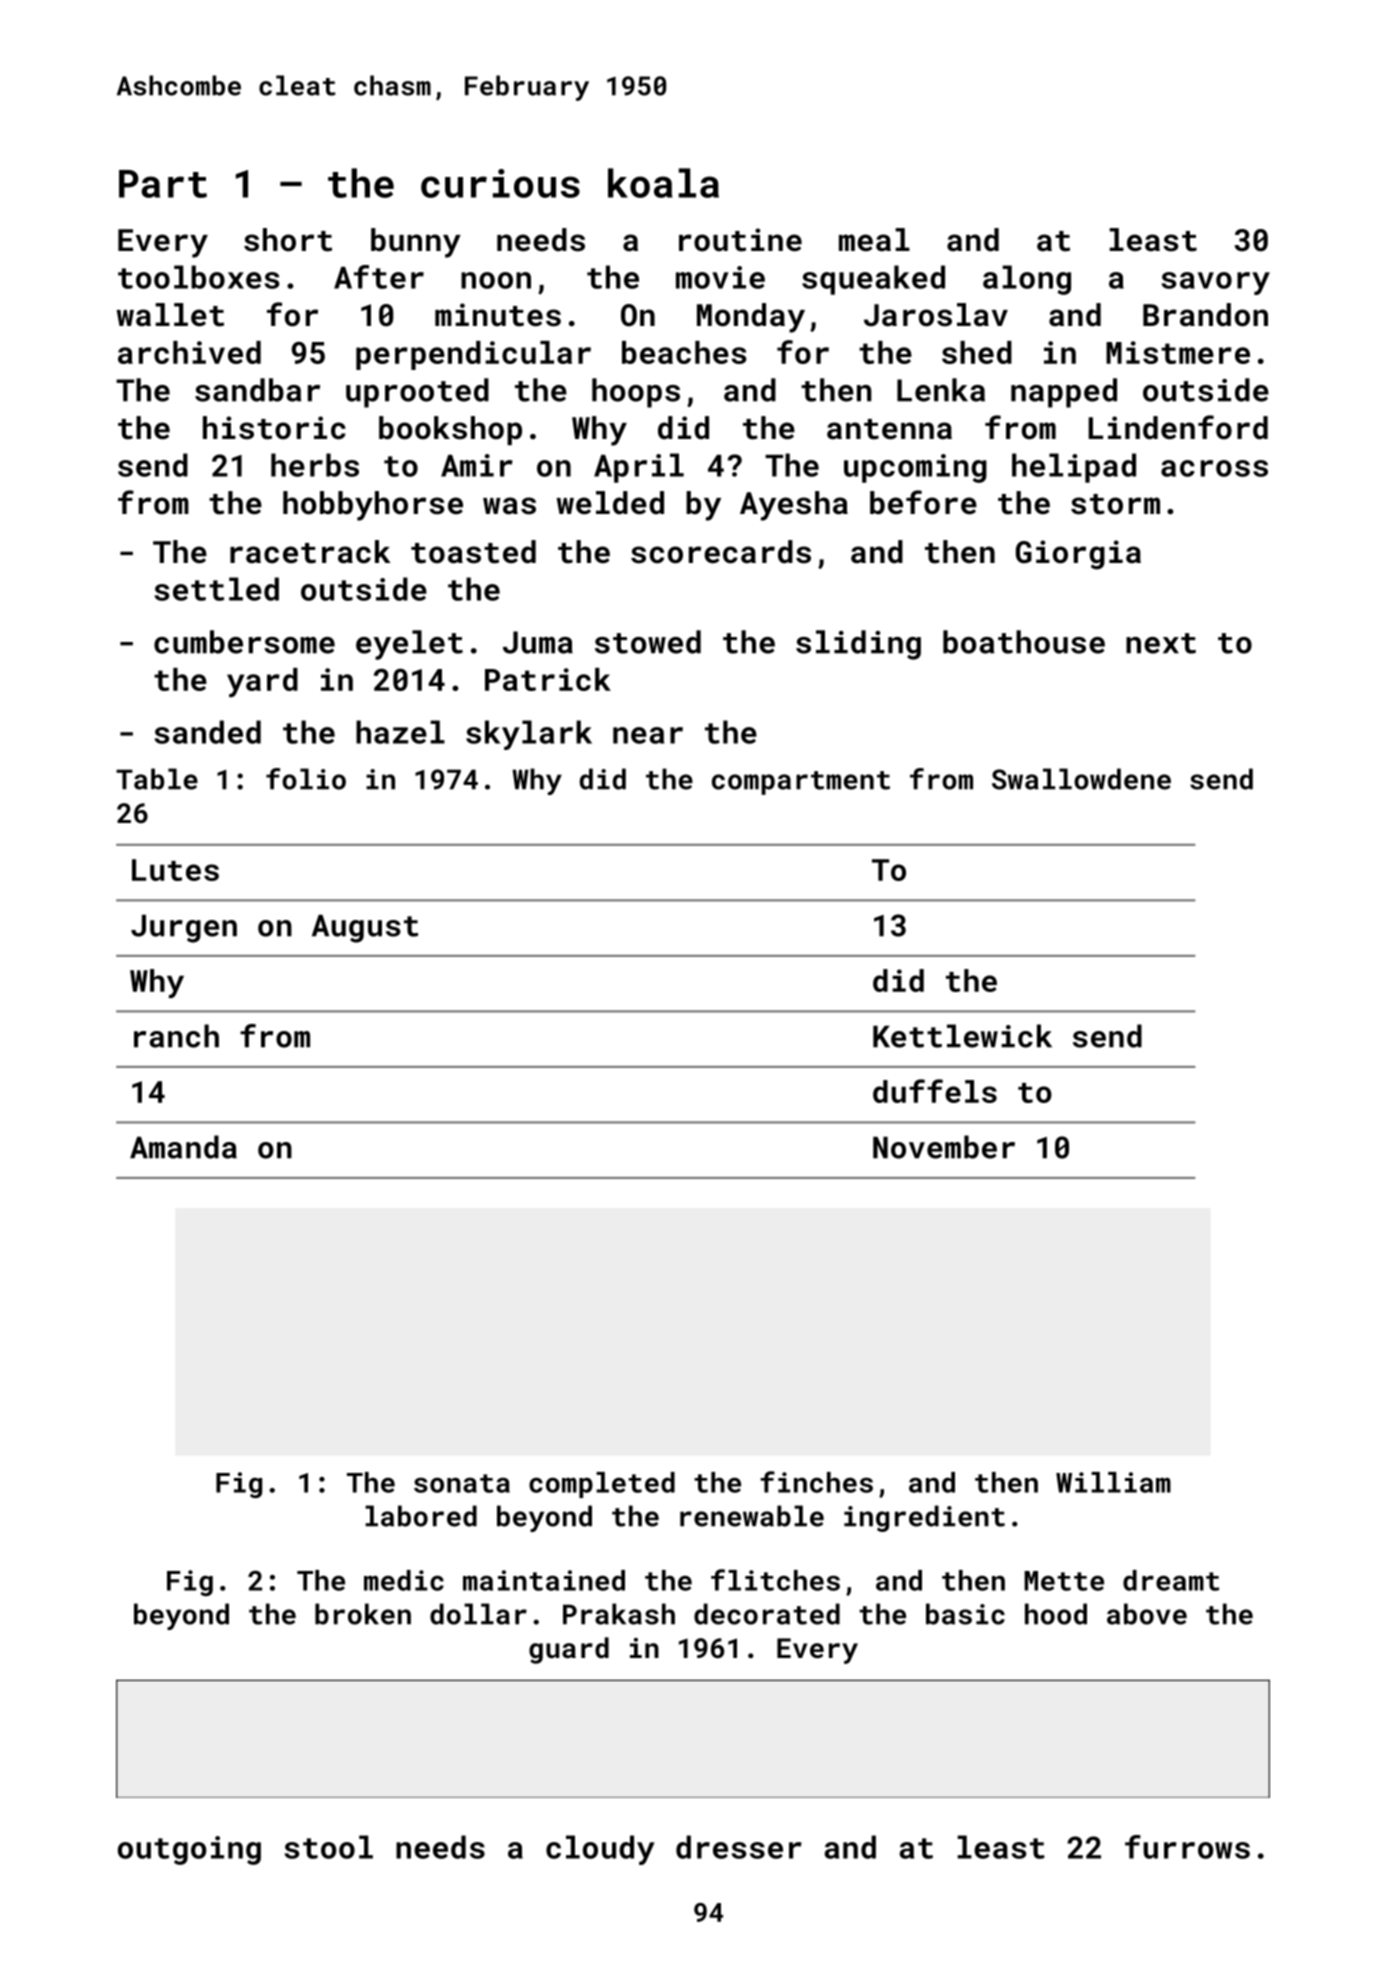 This screenshot has width=1386, height=1969. What do you see at coordinates (189, 1850) in the screenshot?
I see `outgoing` at bounding box center [189, 1850].
